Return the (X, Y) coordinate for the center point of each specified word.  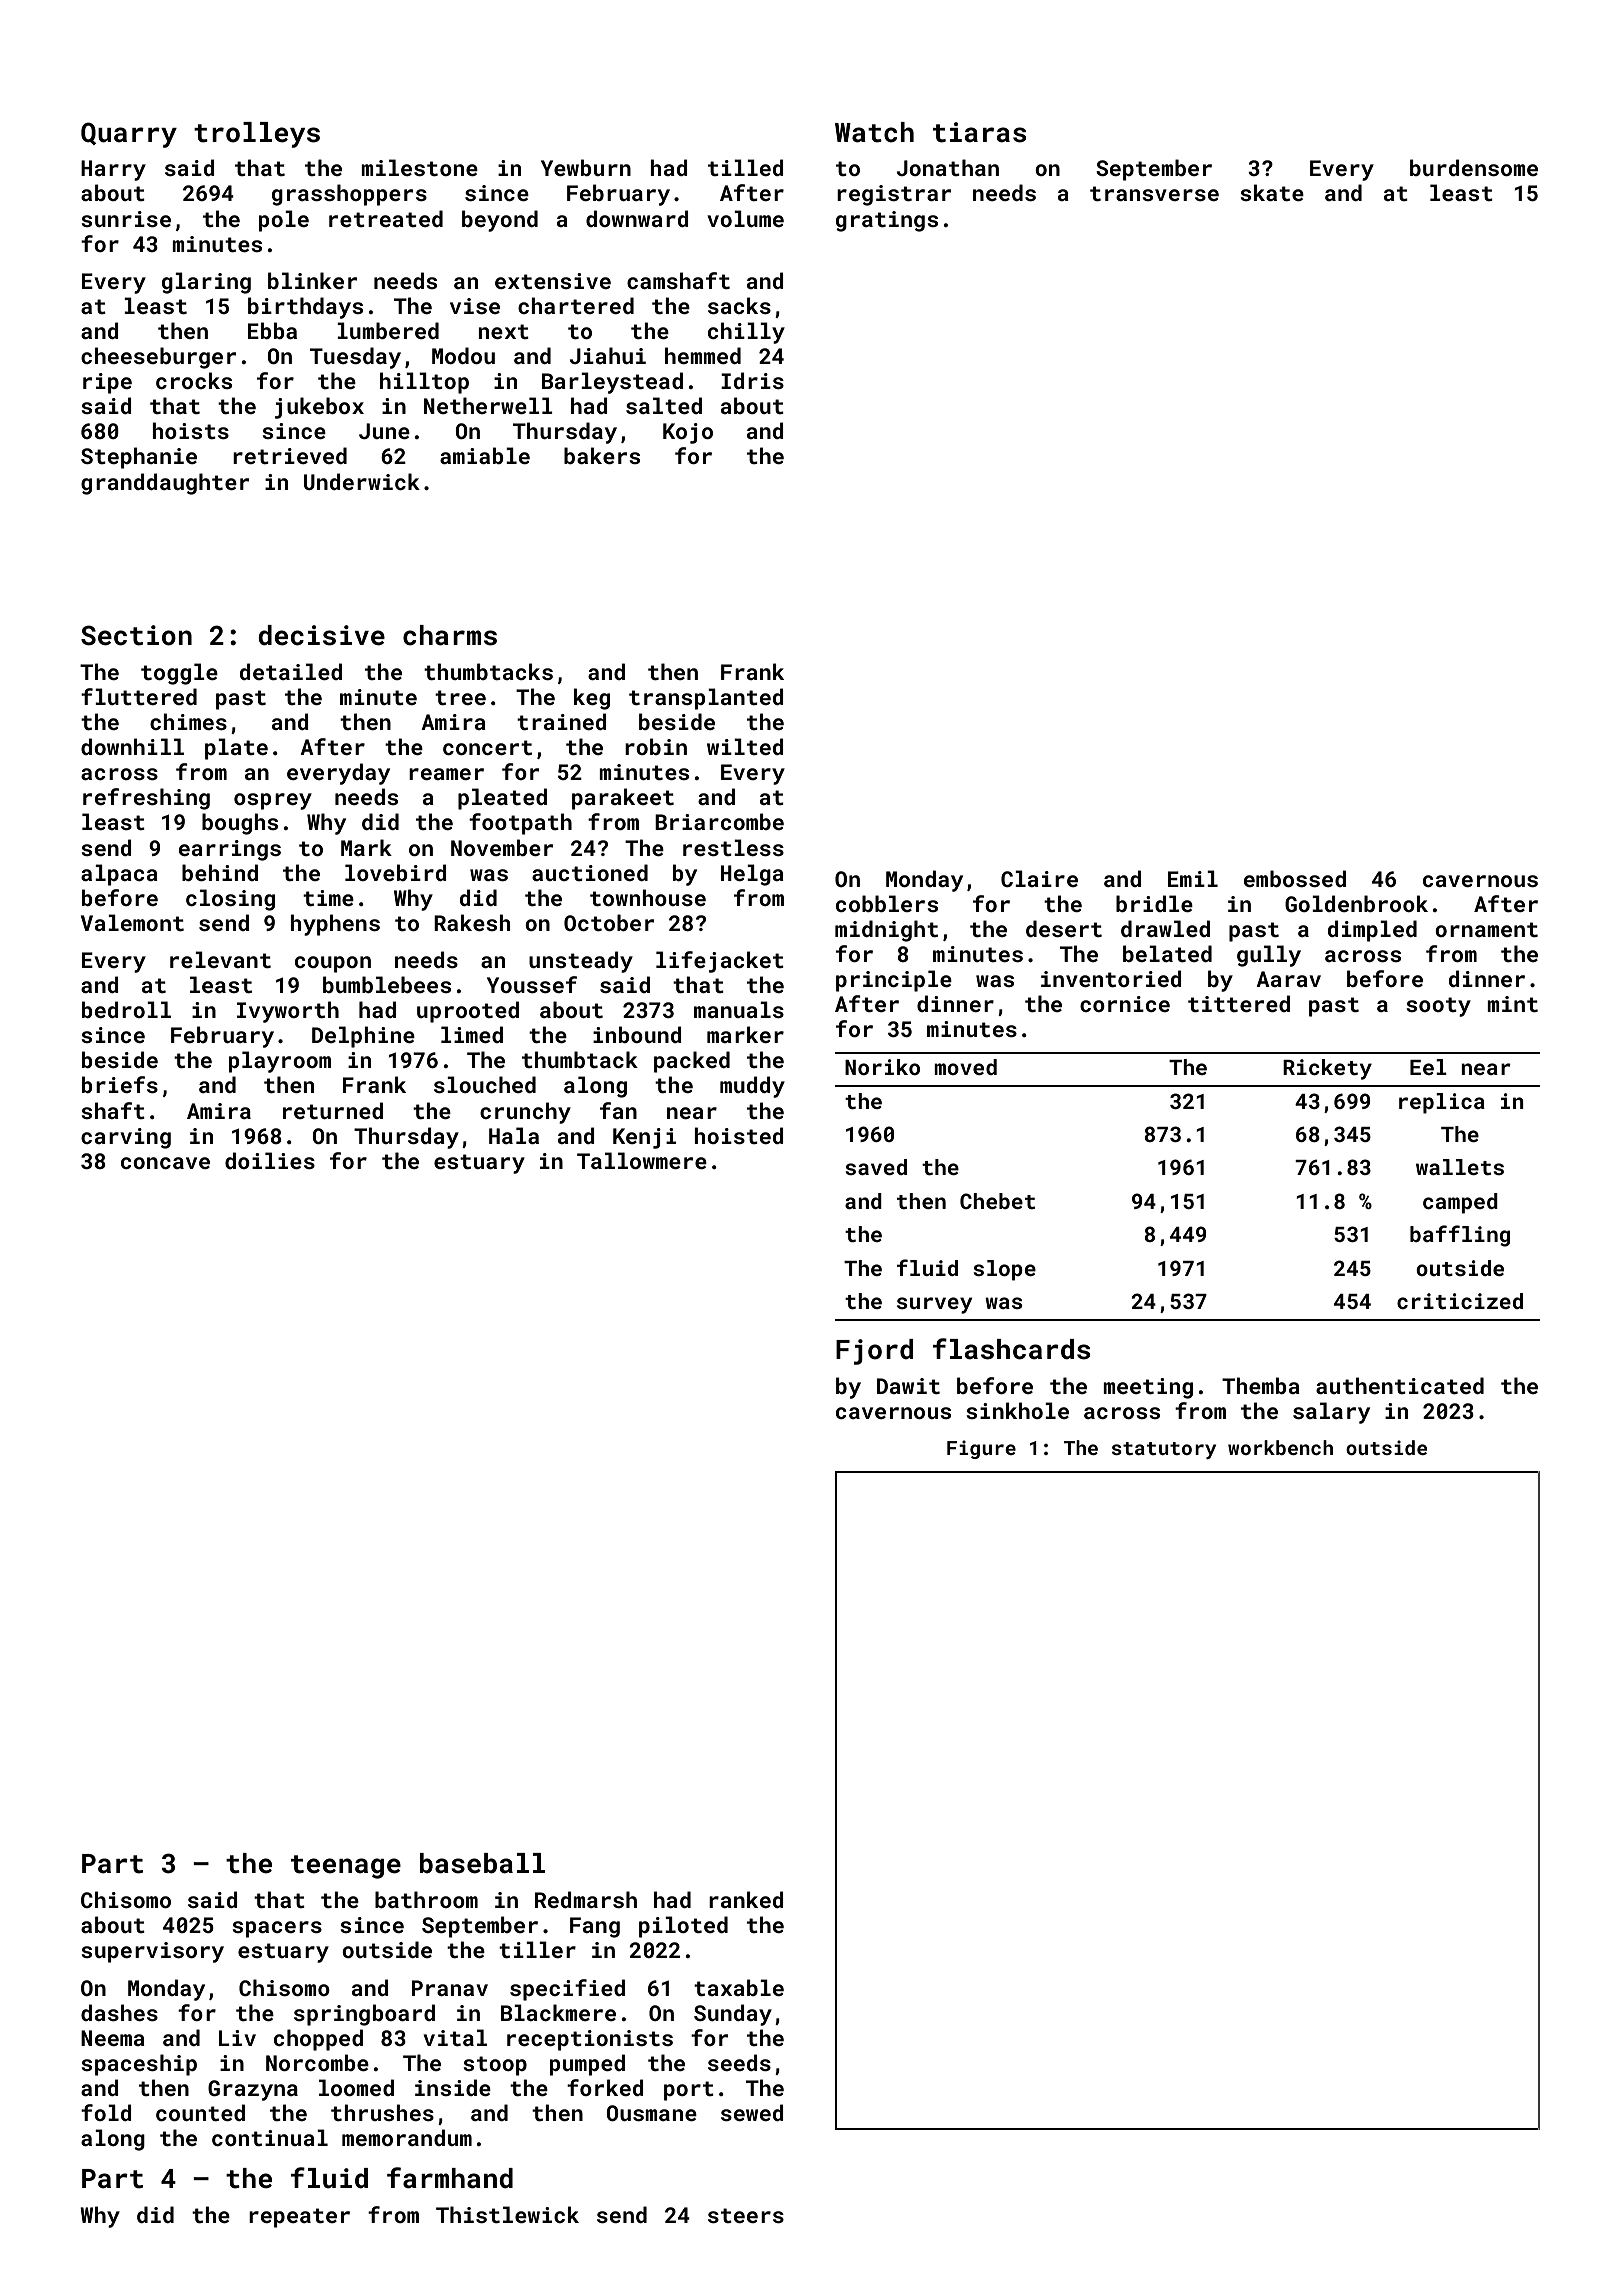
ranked (746, 1899)
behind (220, 872)
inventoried (1111, 978)
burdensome (1474, 167)
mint (1512, 1004)
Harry (113, 170)
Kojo (688, 433)
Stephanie (139, 458)
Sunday (733, 2015)
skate (1272, 192)
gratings (887, 221)
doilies (270, 1160)
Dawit (908, 1386)
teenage (346, 1867)
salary (1331, 1413)
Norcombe (317, 2062)
